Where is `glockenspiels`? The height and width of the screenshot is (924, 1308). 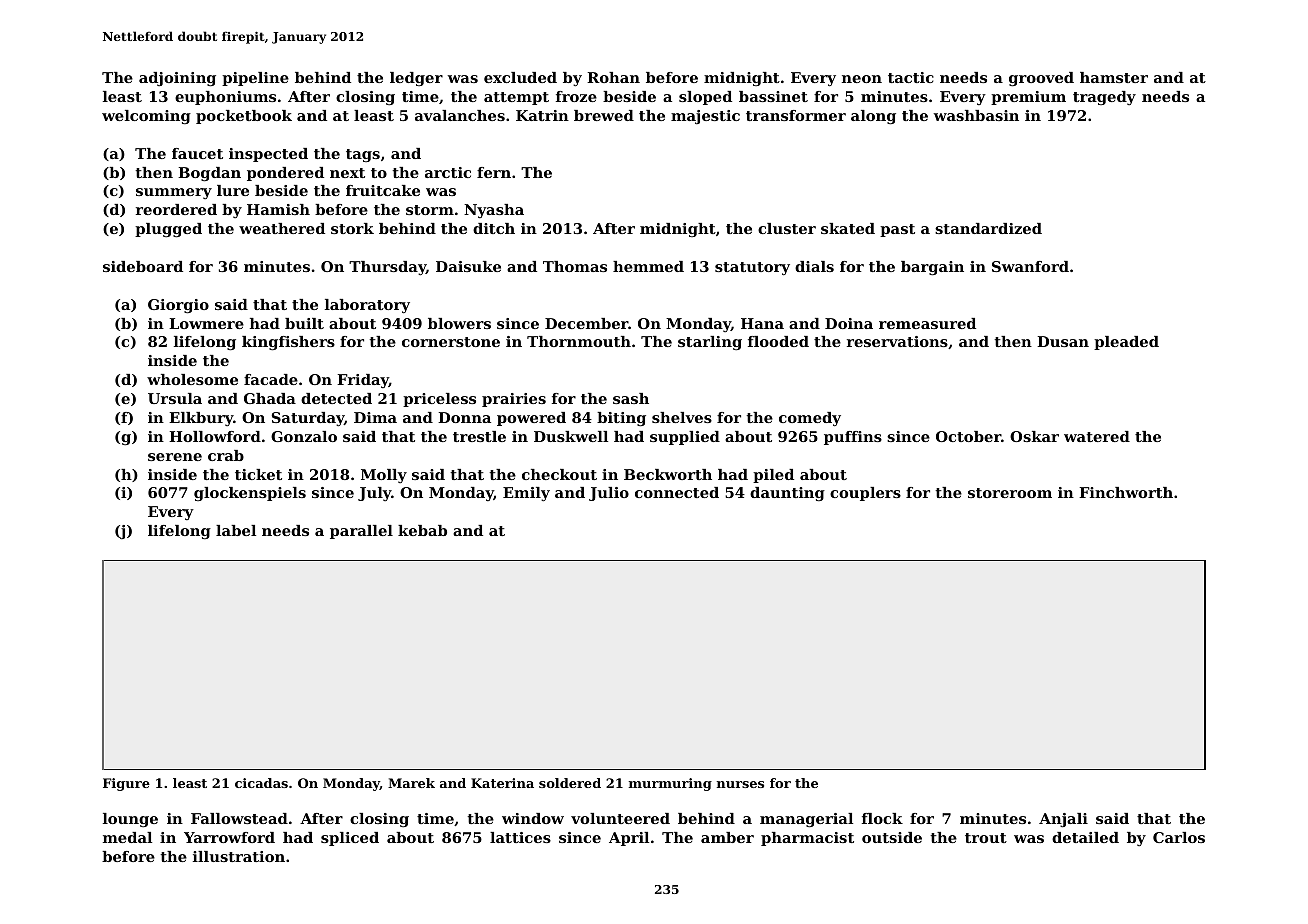
glockenspiels is located at coordinates (250, 494).
